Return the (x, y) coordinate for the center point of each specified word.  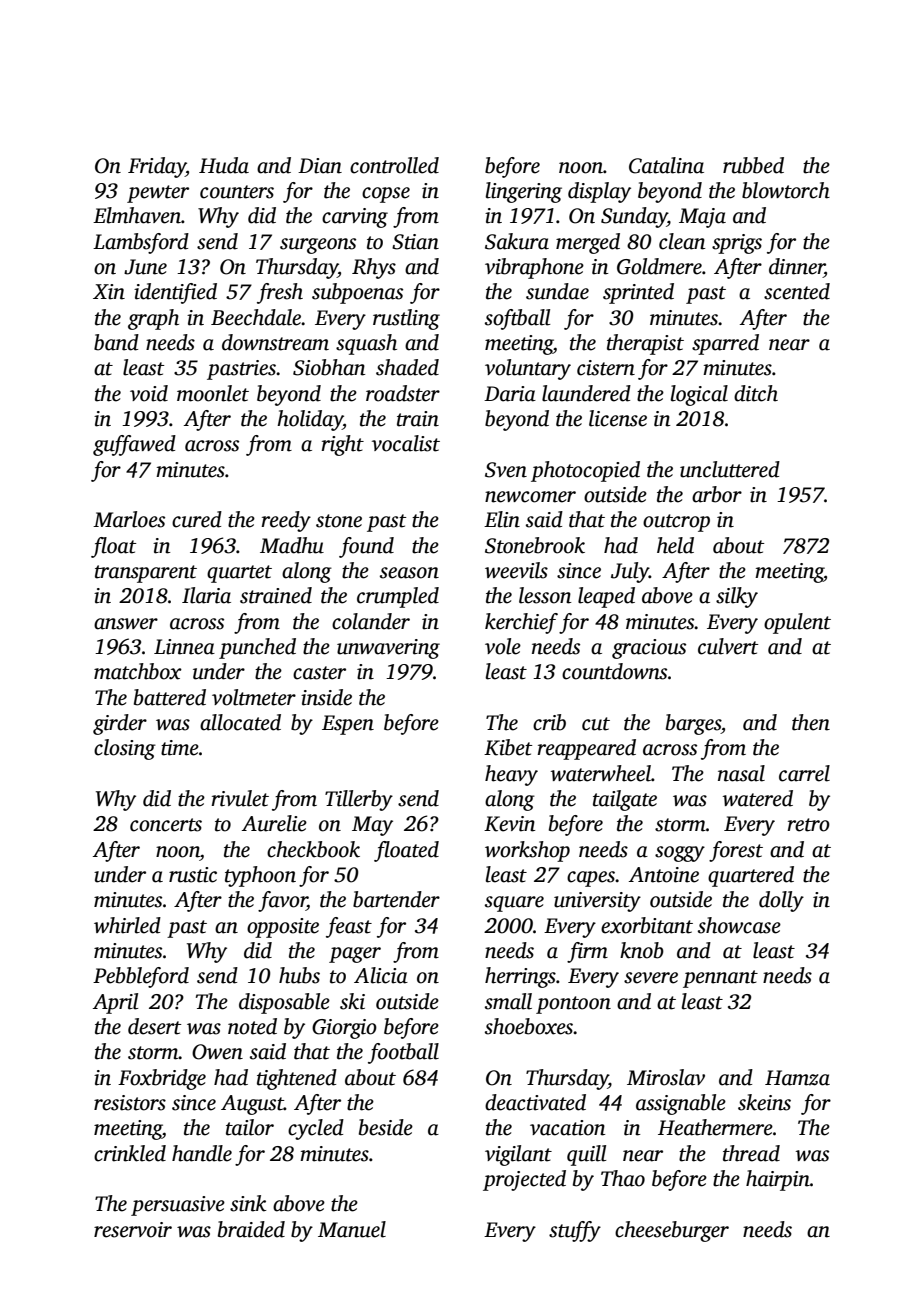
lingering (524, 192)
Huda (224, 165)
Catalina (666, 165)
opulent (797, 623)
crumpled (398, 597)
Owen (217, 1052)
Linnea (184, 647)
